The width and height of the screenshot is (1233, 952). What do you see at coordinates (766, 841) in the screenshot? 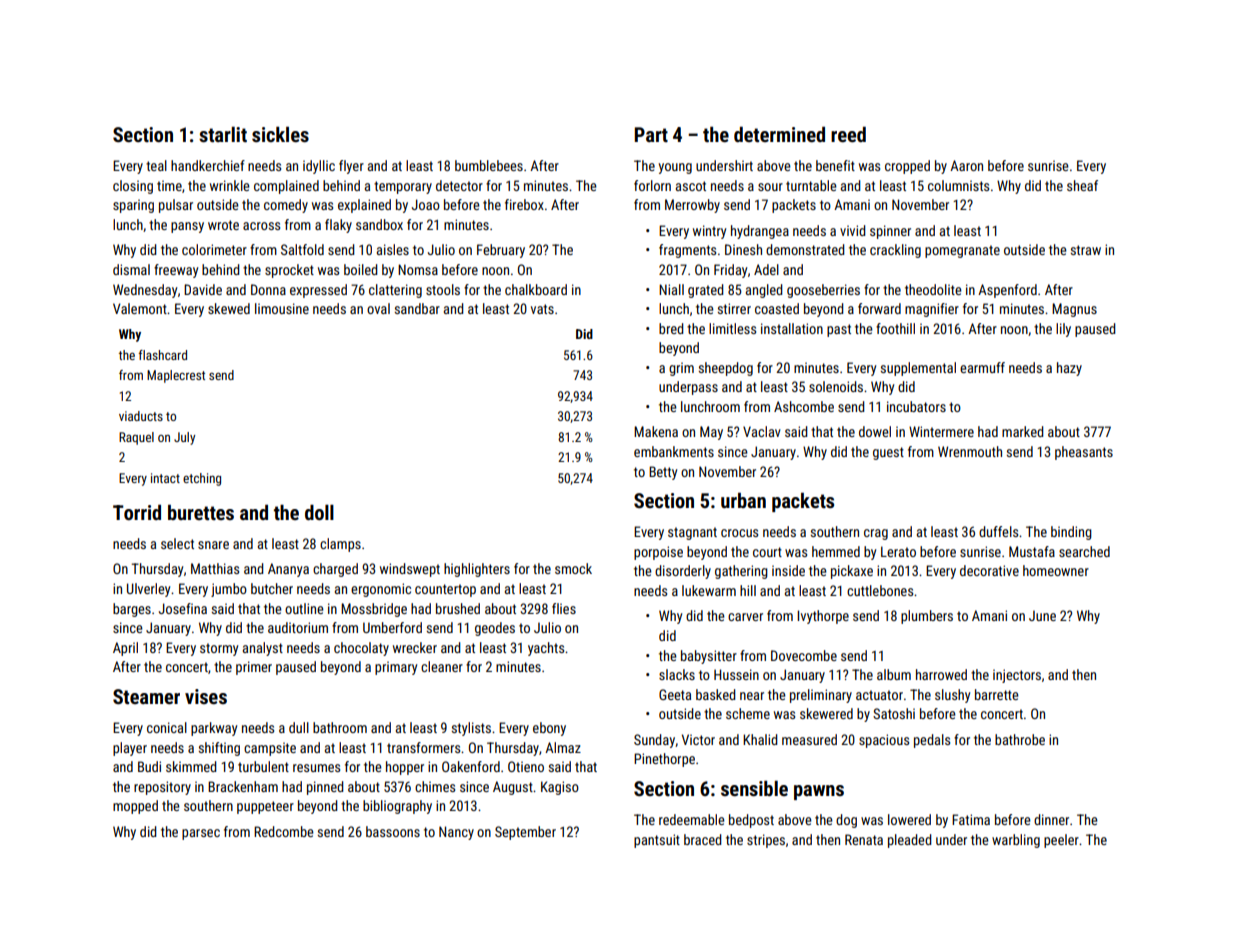
I see `stripes` at bounding box center [766, 841].
